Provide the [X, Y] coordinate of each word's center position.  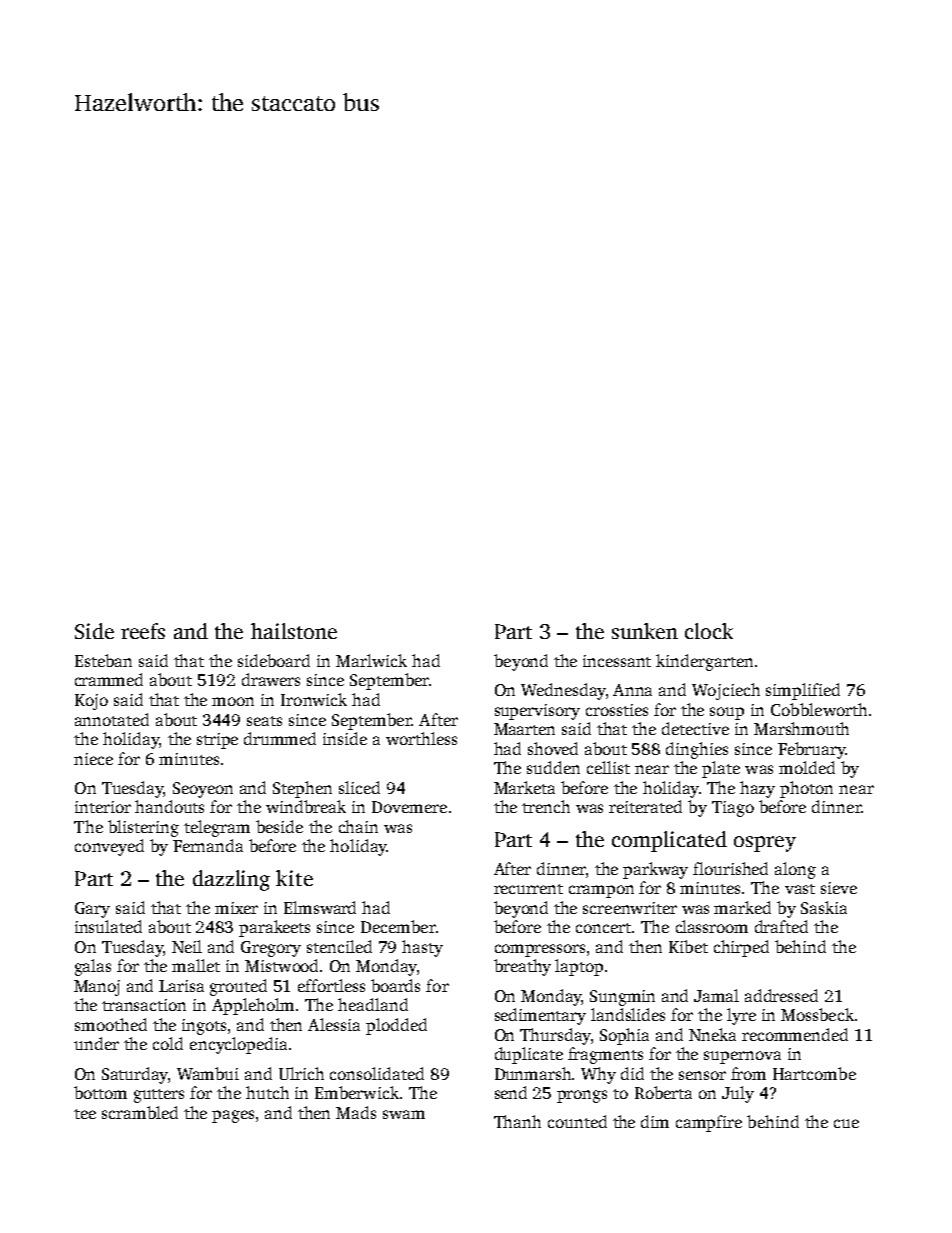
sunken [645, 631]
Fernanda [208, 845]
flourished [730, 868]
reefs [143, 631]
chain [358, 826]
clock [709, 631]
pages [233, 1116]
